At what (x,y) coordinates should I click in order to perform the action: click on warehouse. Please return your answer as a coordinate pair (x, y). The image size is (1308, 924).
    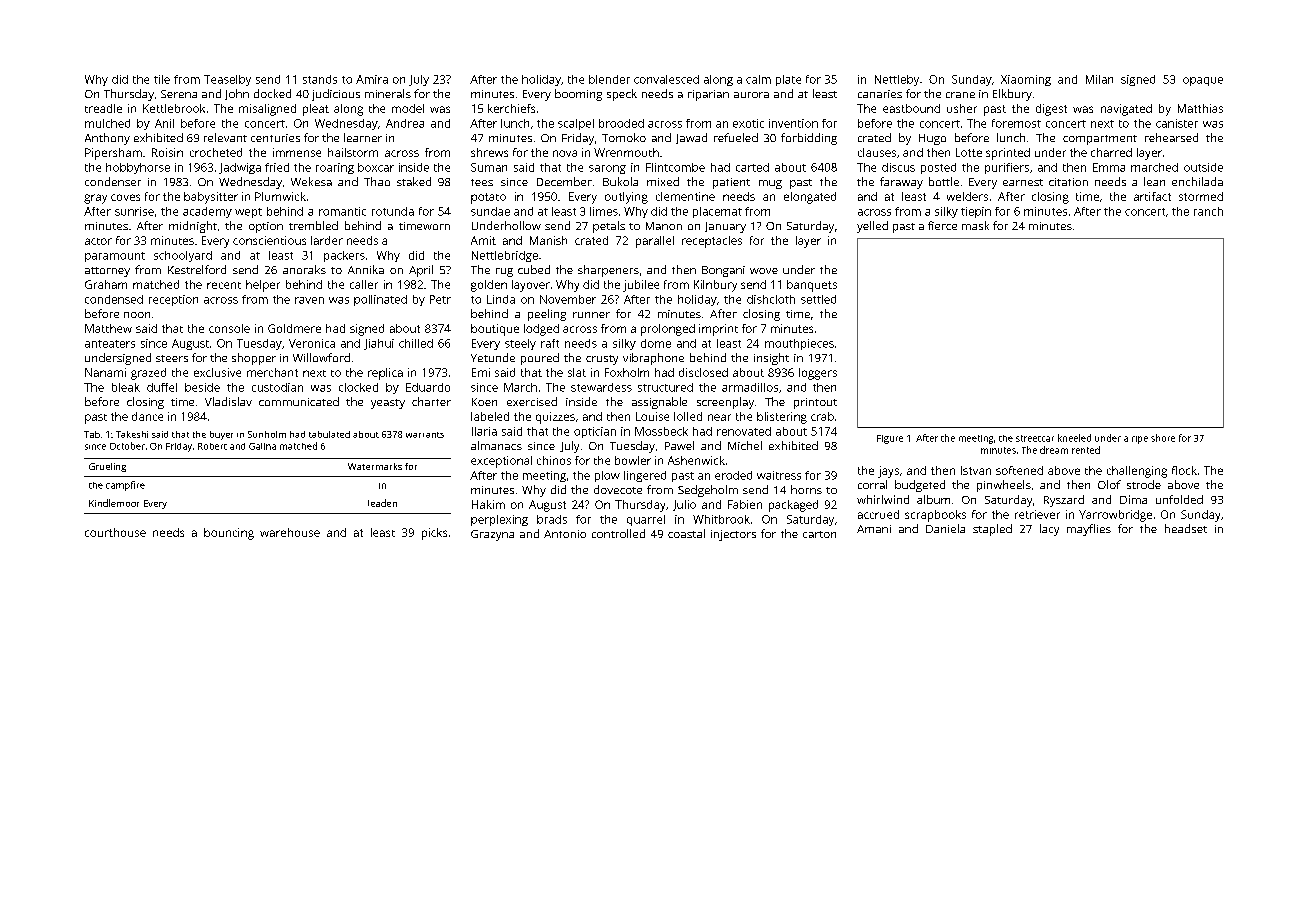
    Looking at the image, I should click on (290, 532).
